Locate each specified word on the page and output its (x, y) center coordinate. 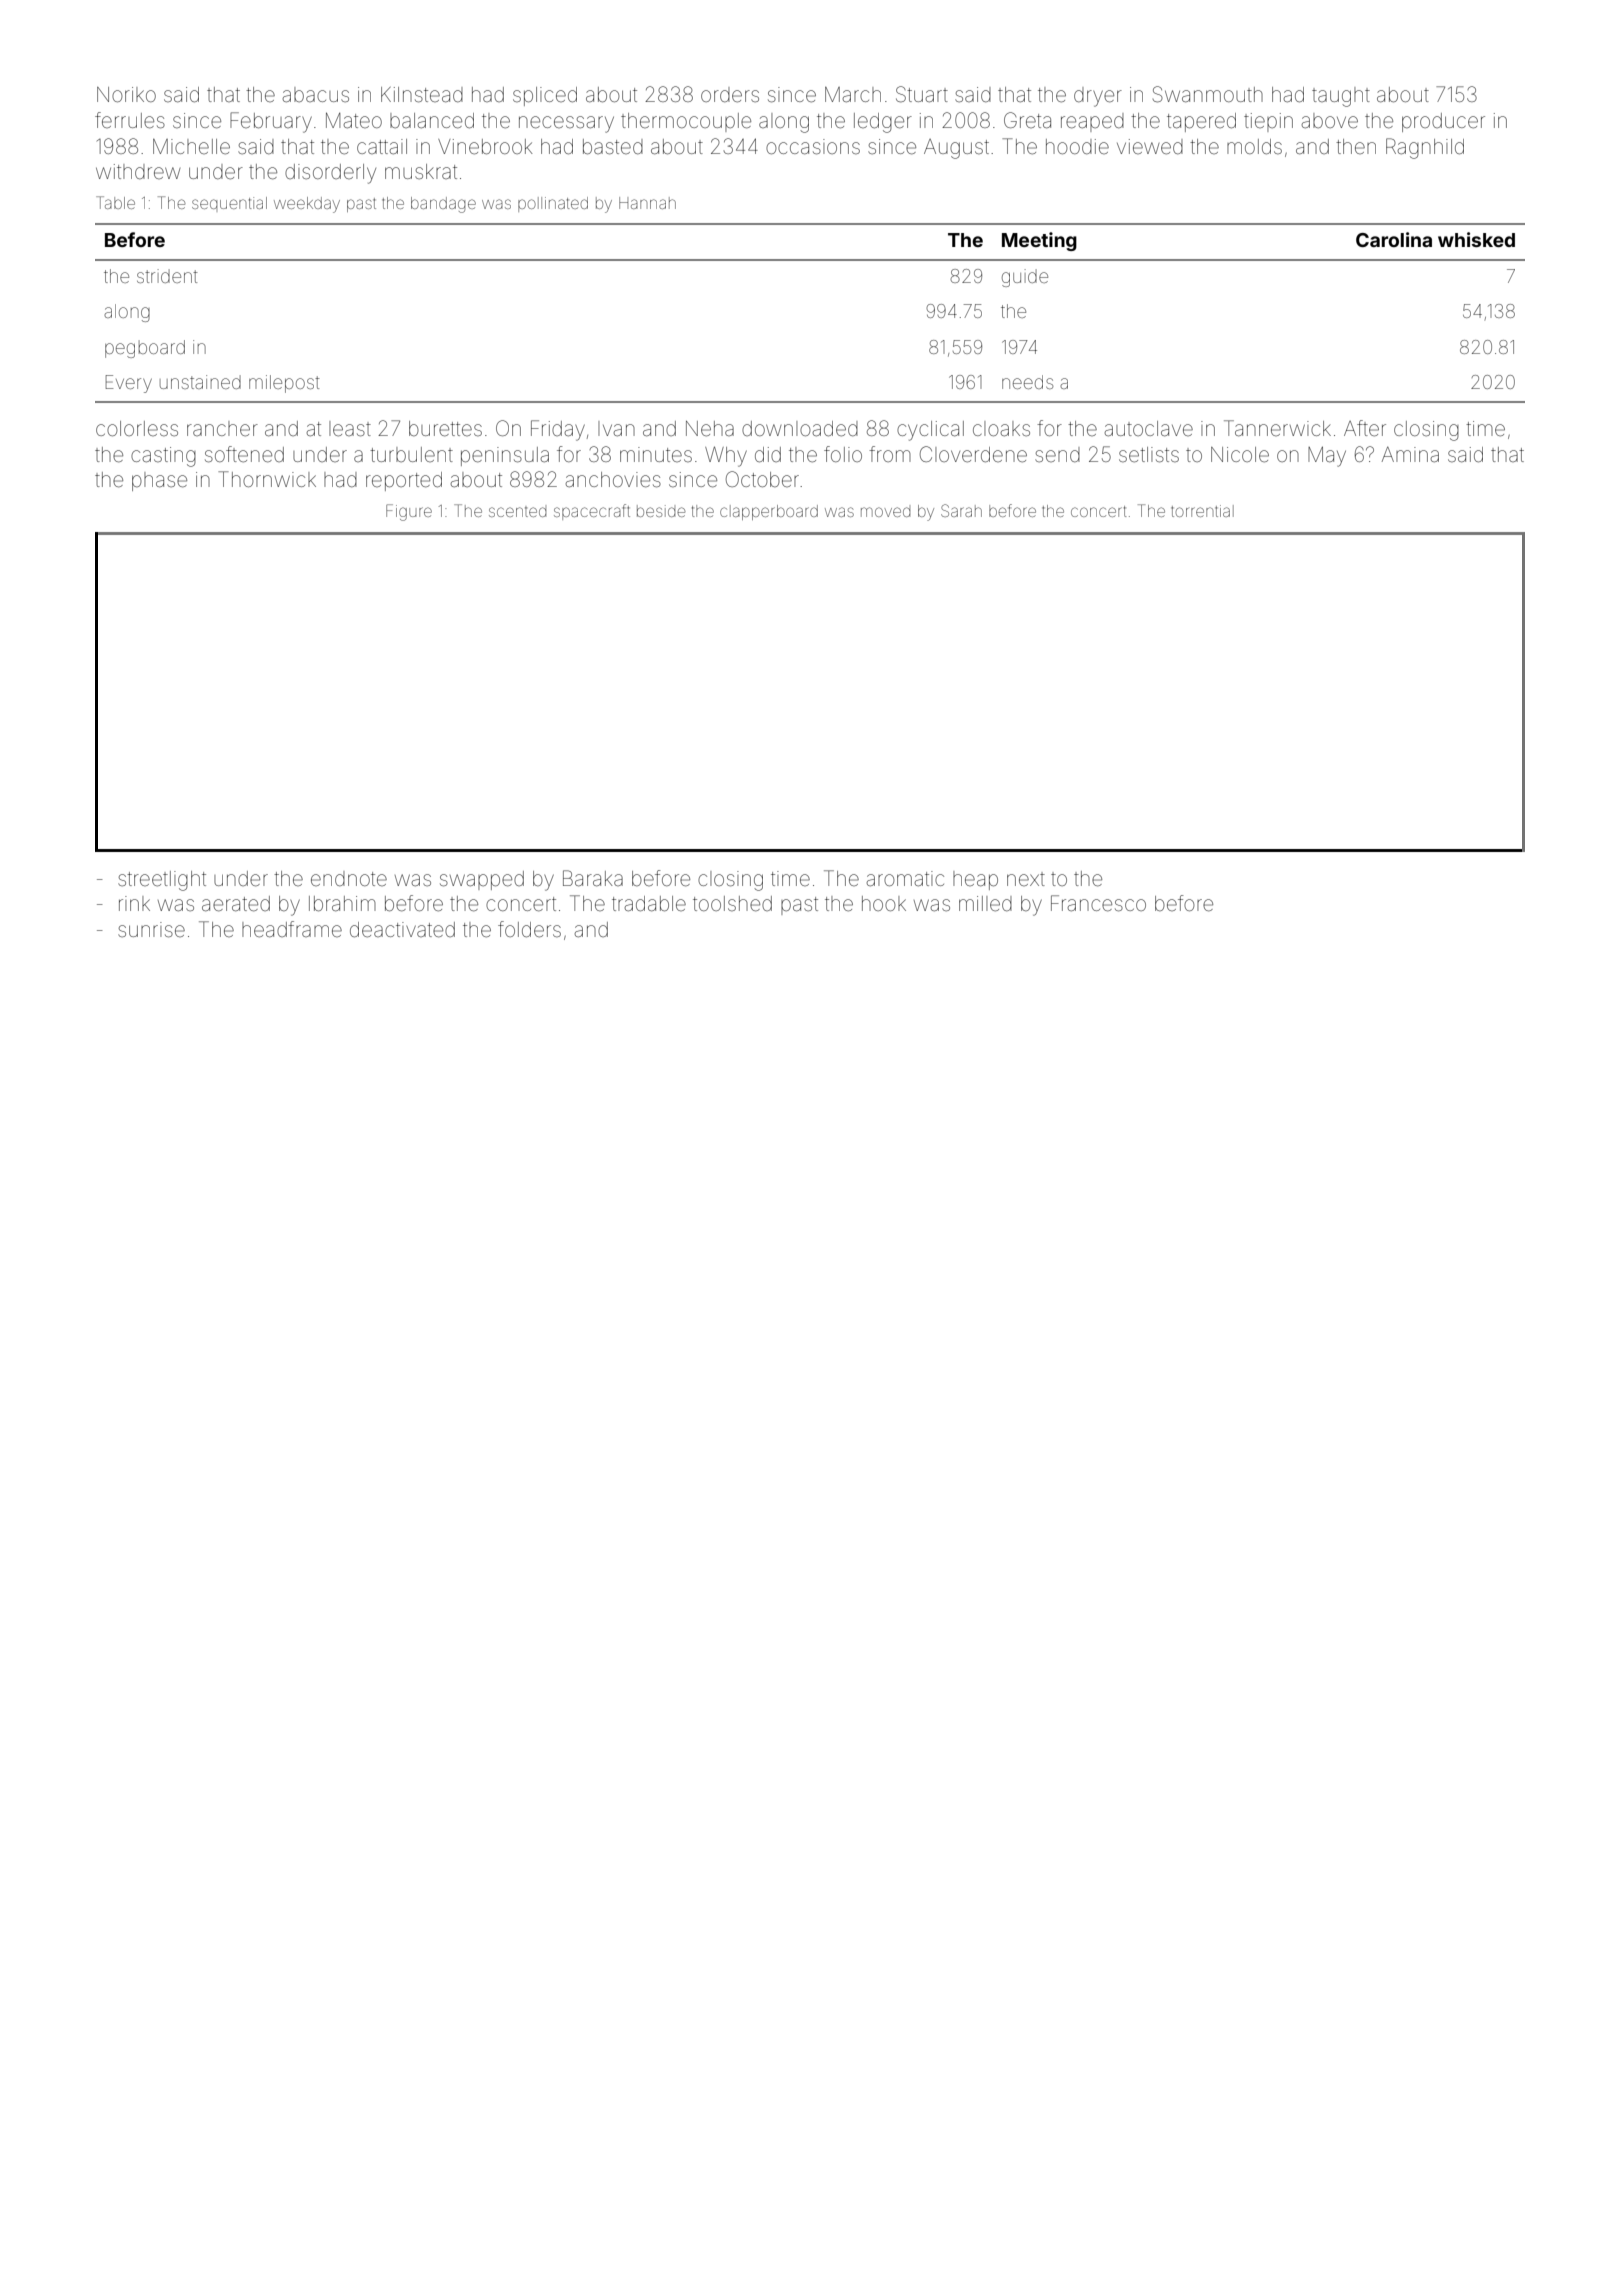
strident (167, 276)
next (1026, 879)
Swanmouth (1208, 94)
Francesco (1098, 903)
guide (1025, 278)
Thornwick (267, 479)
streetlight (162, 881)
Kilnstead (422, 95)
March (853, 94)
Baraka (593, 878)
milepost (284, 384)
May (1327, 457)
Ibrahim (342, 903)
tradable (649, 903)
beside (661, 511)
